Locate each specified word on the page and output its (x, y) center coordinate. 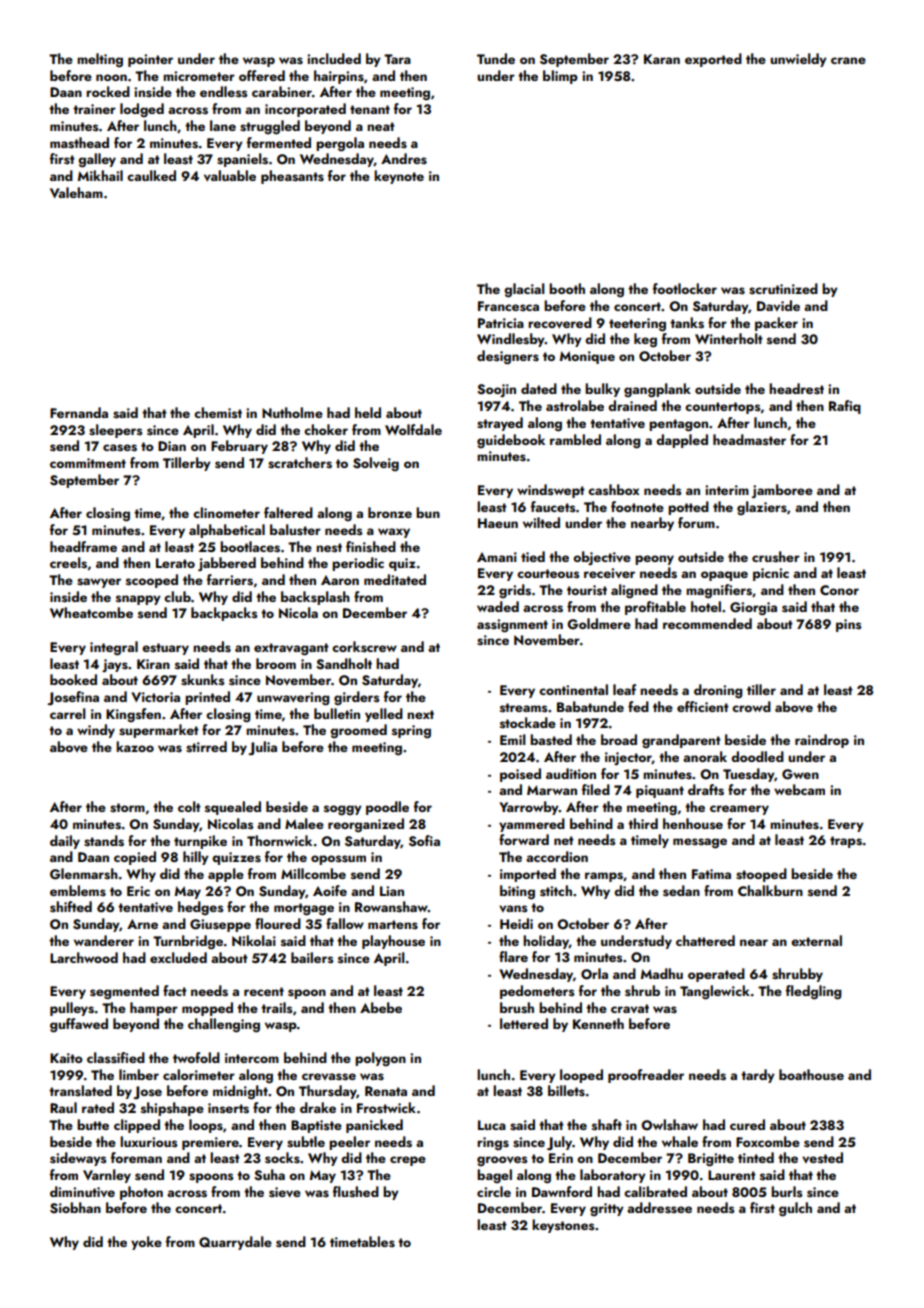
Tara (397, 59)
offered (262, 75)
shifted (71, 907)
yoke (146, 1243)
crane (848, 60)
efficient (703, 706)
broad (619, 739)
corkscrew (364, 647)
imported (528, 875)
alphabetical (227, 531)
